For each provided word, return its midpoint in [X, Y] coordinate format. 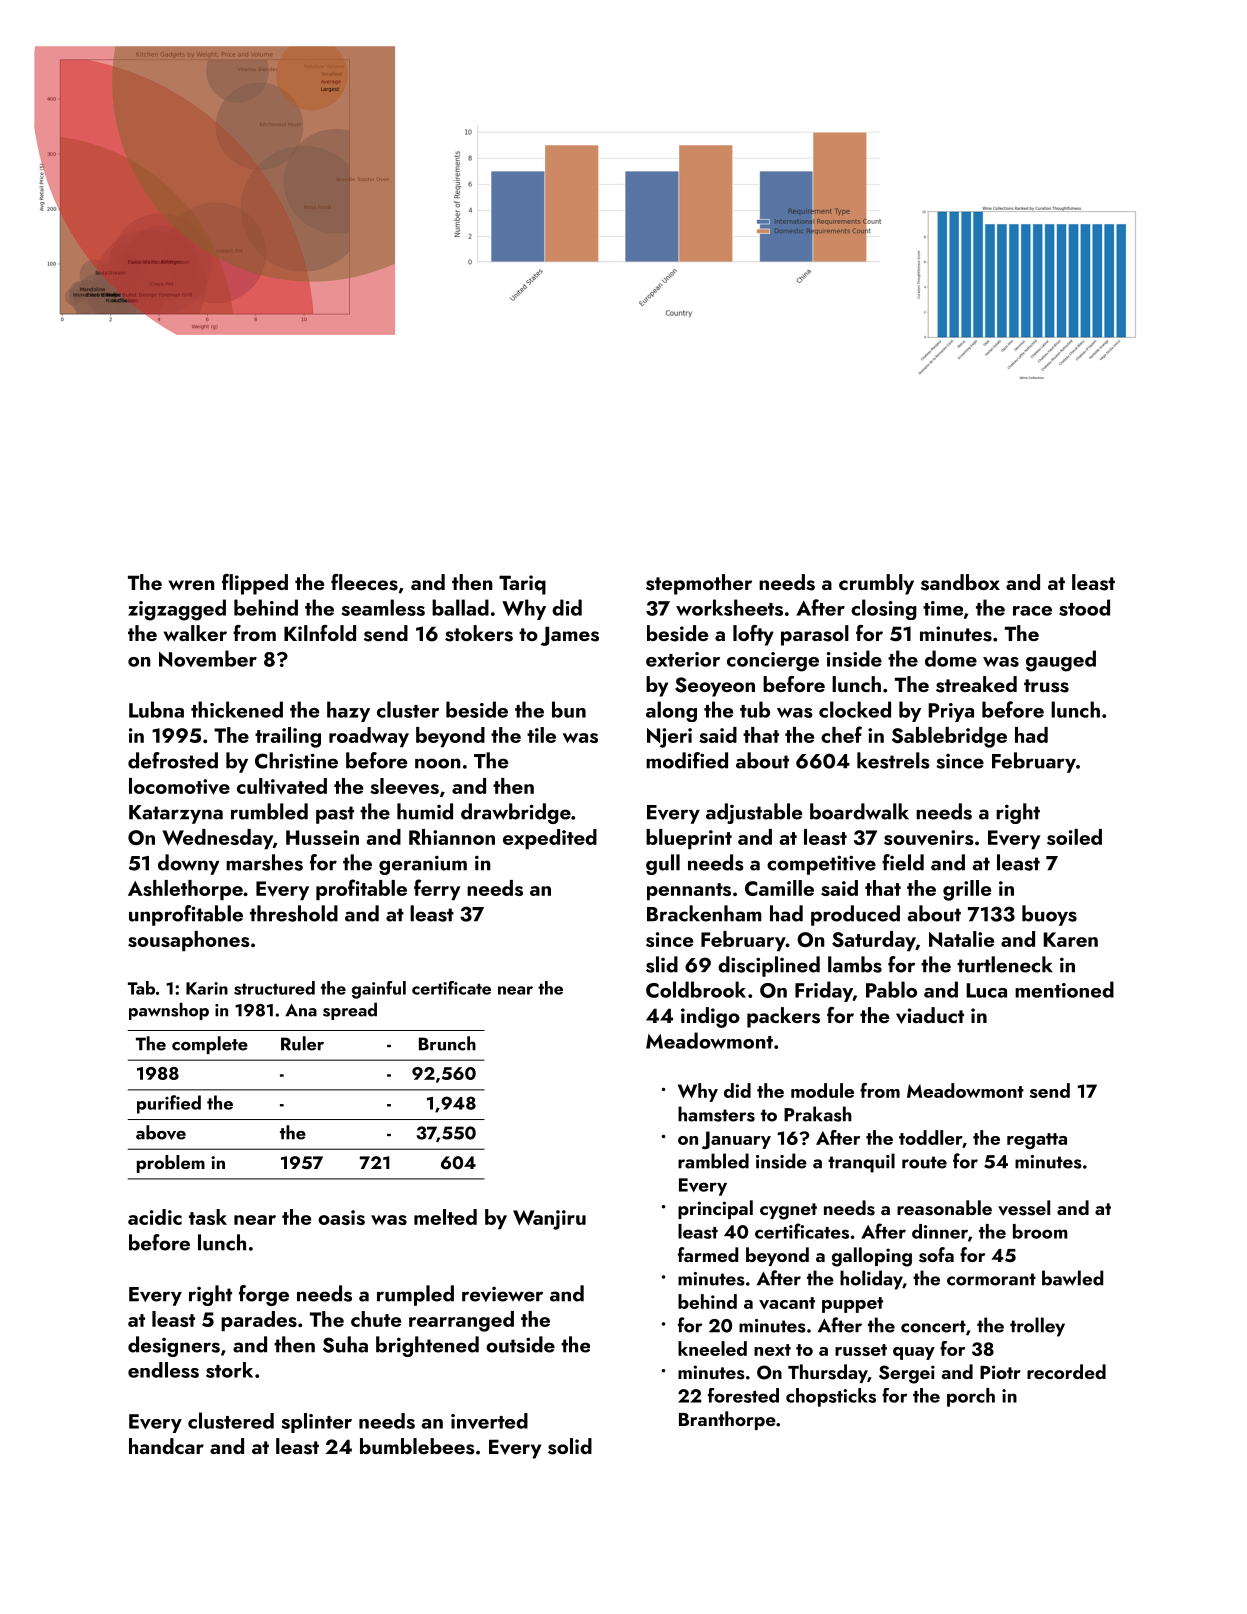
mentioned [1064, 989]
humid [425, 811]
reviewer [502, 1294]
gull [663, 864]
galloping [872, 1257]
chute [376, 1319]
